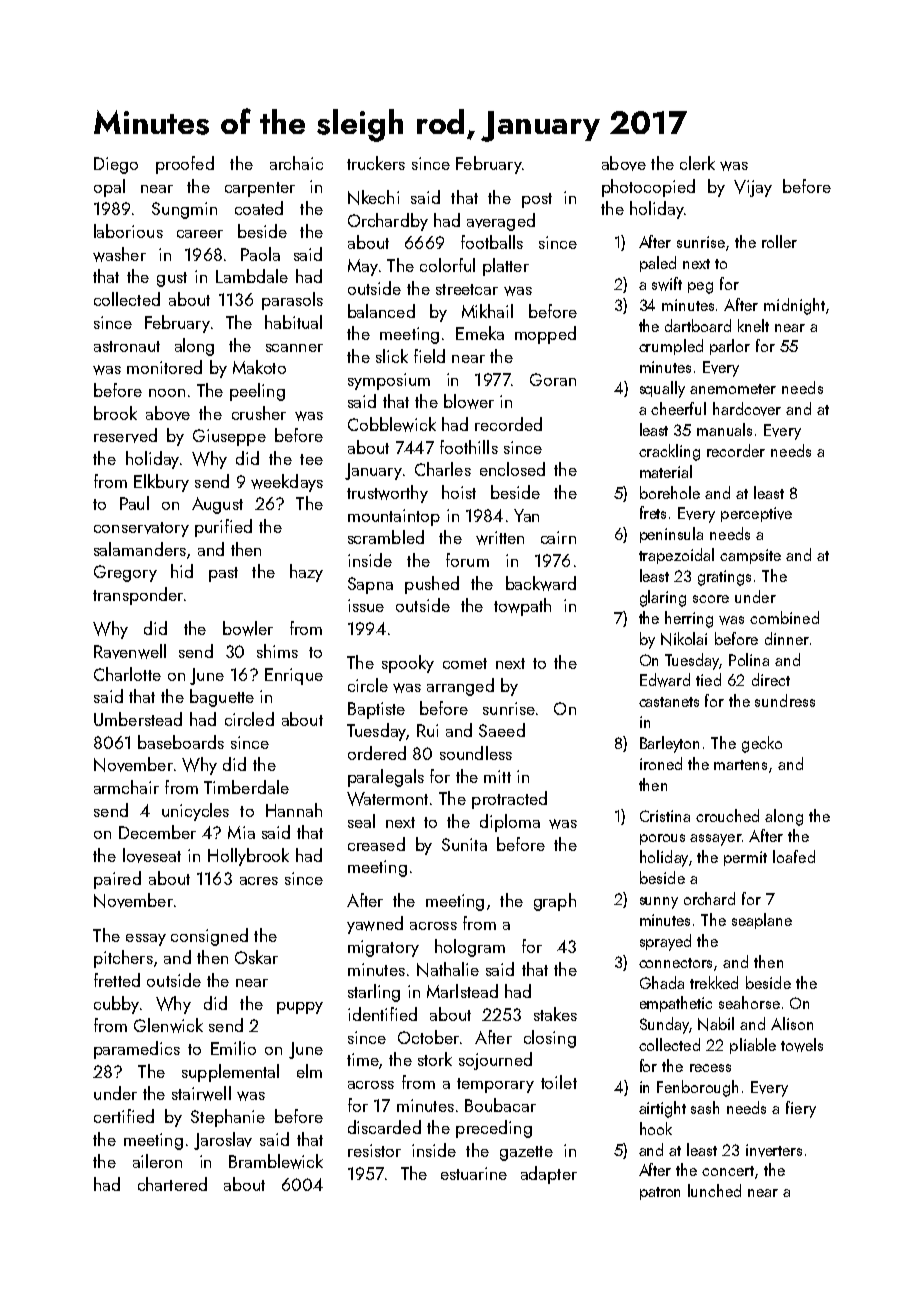 The width and height of the page is (924, 1308). Describe the element at coordinates (172, 1184) in the page. I see `chartered` at that location.
